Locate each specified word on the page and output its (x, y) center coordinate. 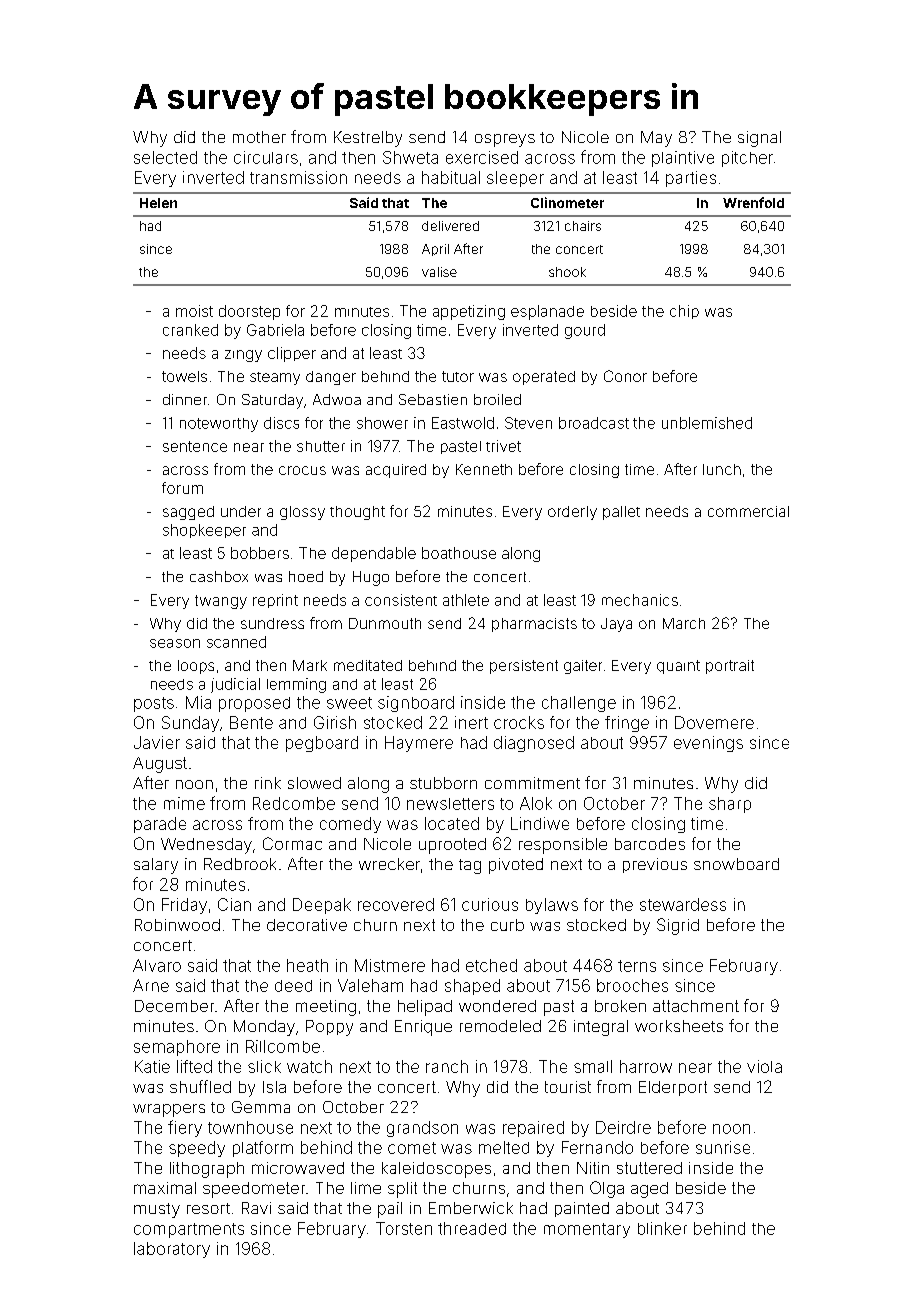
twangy (221, 602)
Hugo (371, 578)
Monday (264, 1028)
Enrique (423, 1028)
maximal (165, 1188)
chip (684, 312)
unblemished (707, 423)
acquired (396, 471)
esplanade (547, 312)
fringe (627, 724)
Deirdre (623, 1127)
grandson (422, 1129)
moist (194, 311)
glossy (302, 513)
